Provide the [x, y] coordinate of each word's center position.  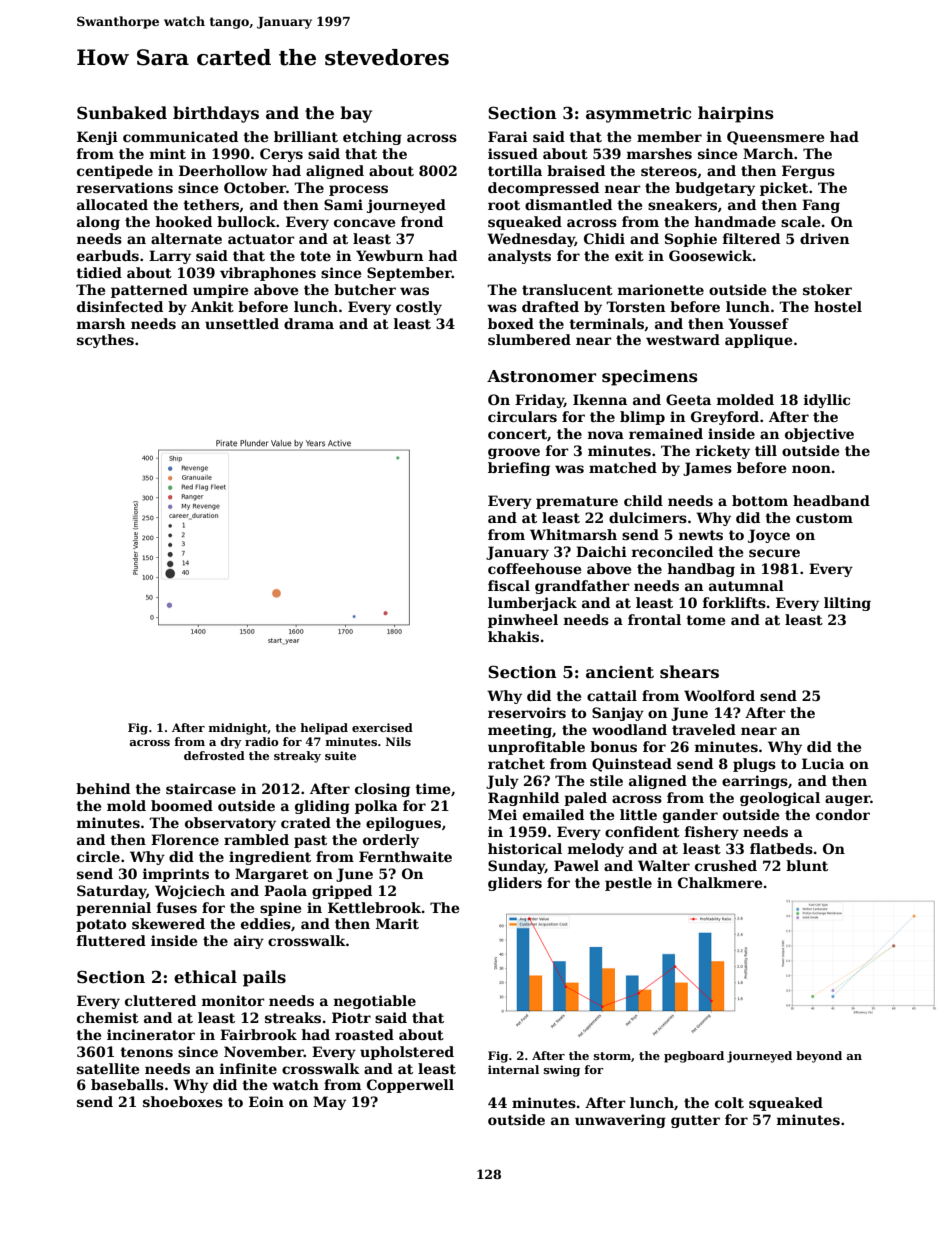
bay [356, 114]
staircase [201, 788]
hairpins [736, 114]
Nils [398, 741]
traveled [704, 729]
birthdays [216, 114]
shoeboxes [183, 1101]
